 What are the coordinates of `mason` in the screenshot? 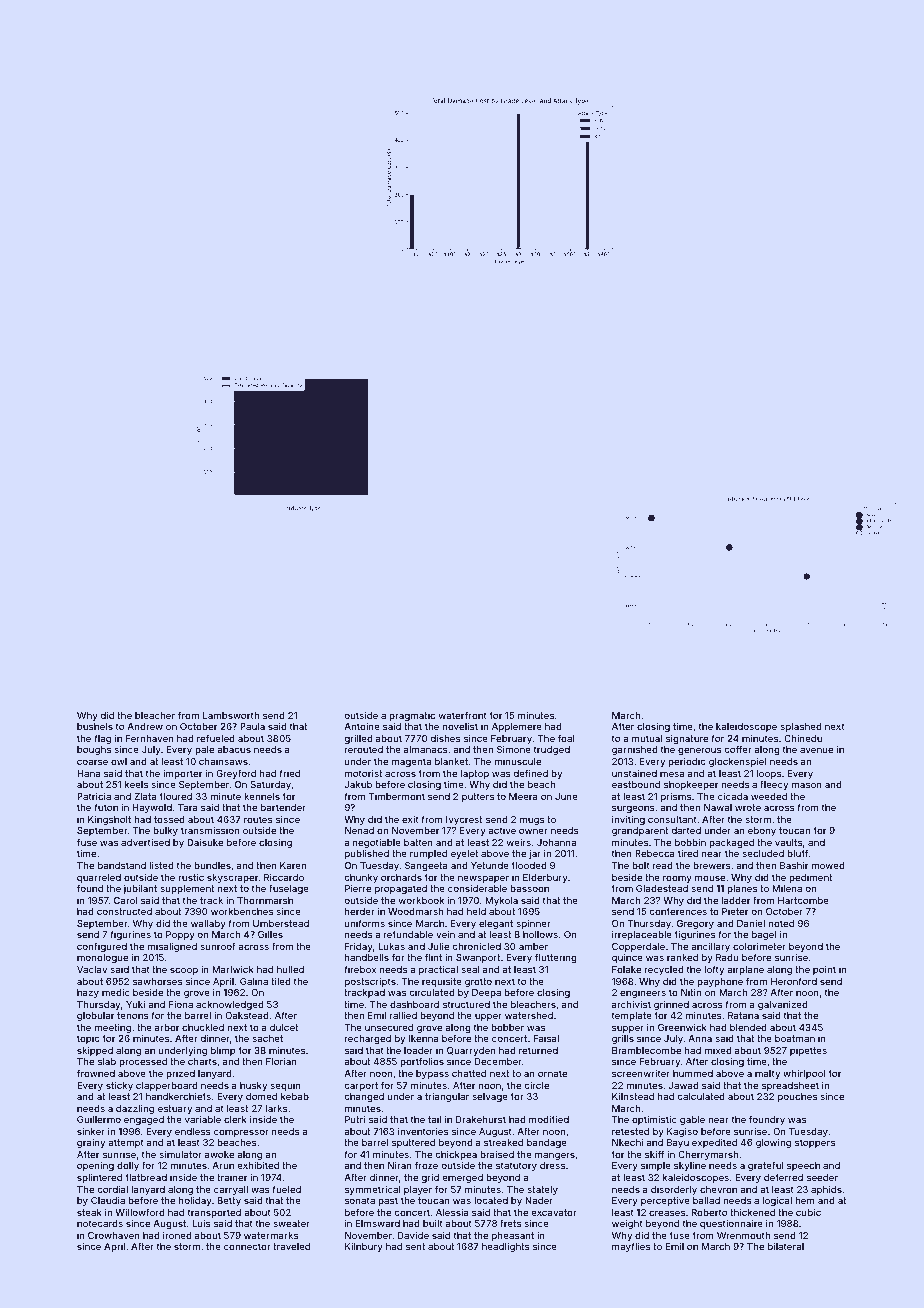 It's located at (806, 785).
